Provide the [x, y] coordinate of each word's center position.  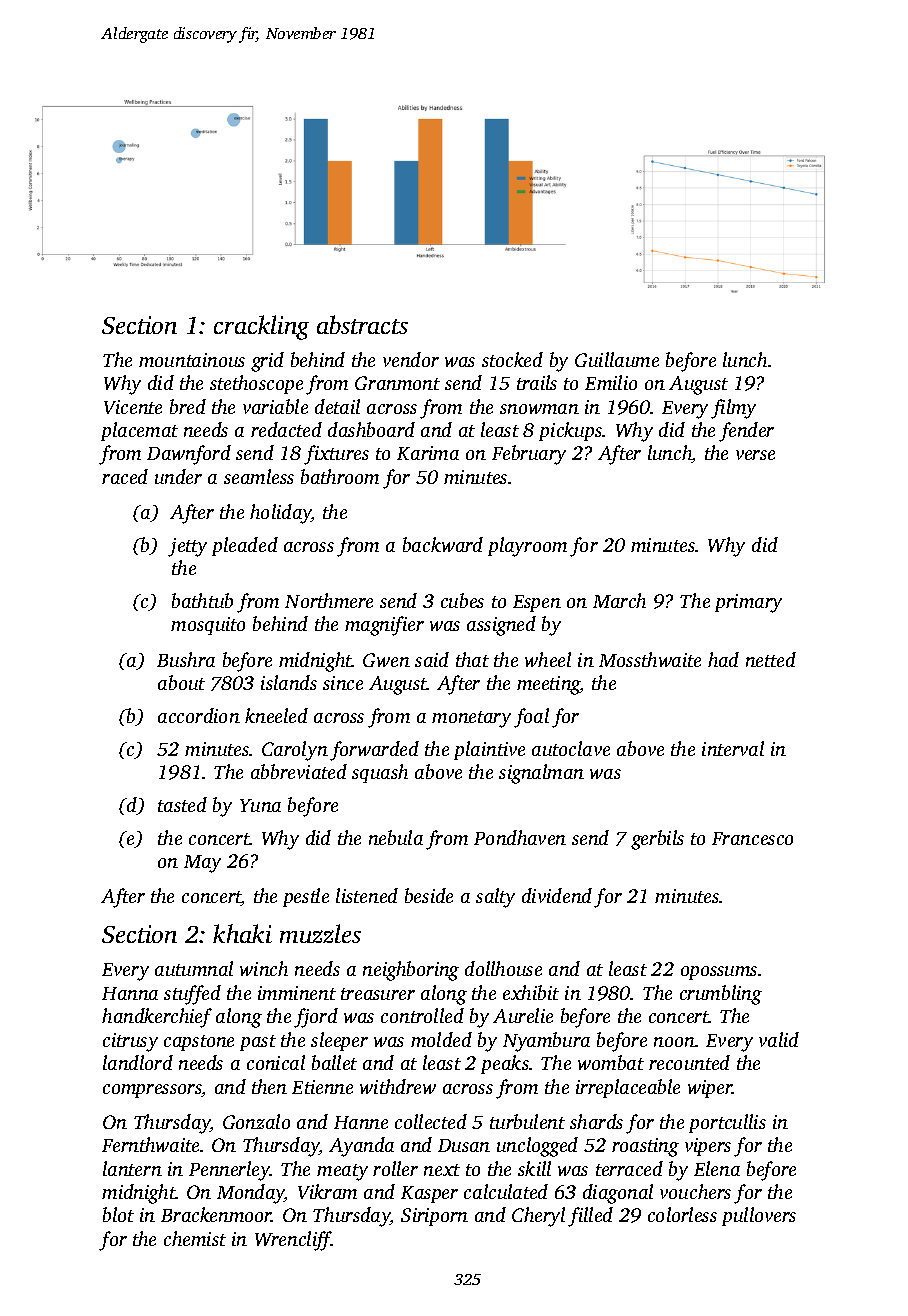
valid [779, 1039]
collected [431, 1121]
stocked [512, 359]
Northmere [329, 600]
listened [367, 895]
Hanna [130, 993]
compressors [152, 1091]
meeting [548, 685]
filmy [733, 409]
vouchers [695, 1191]
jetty [187, 547]
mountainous [192, 360]
